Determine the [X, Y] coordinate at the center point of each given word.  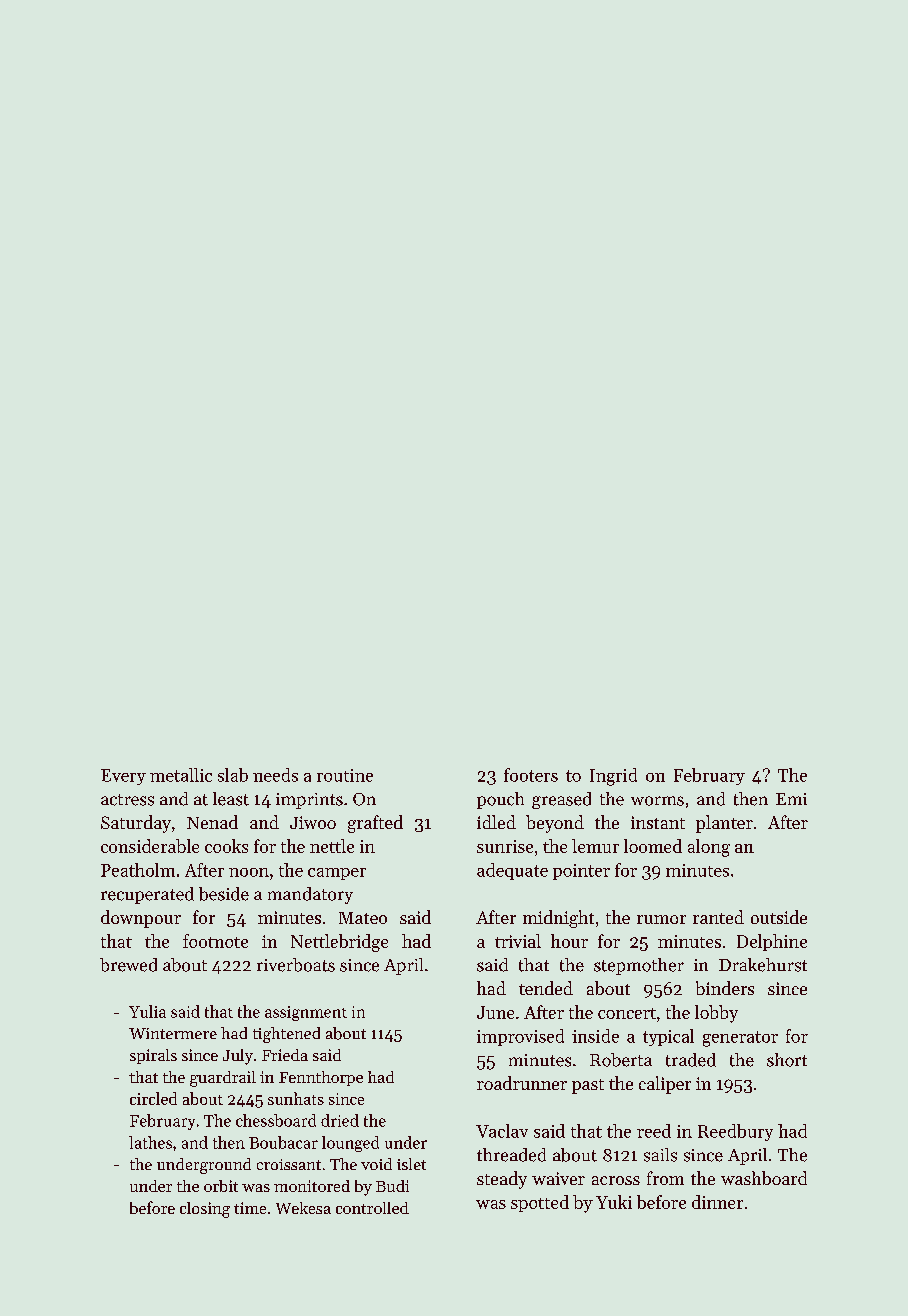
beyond [555, 824]
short [787, 1060]
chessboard [276, 1120]
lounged [350, 1144]
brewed [128, 965]
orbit [221, 1186]
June [495, 1012]
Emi [791, 799]
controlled [372, 1208]
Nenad [212, 822]
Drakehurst [763, 965]
